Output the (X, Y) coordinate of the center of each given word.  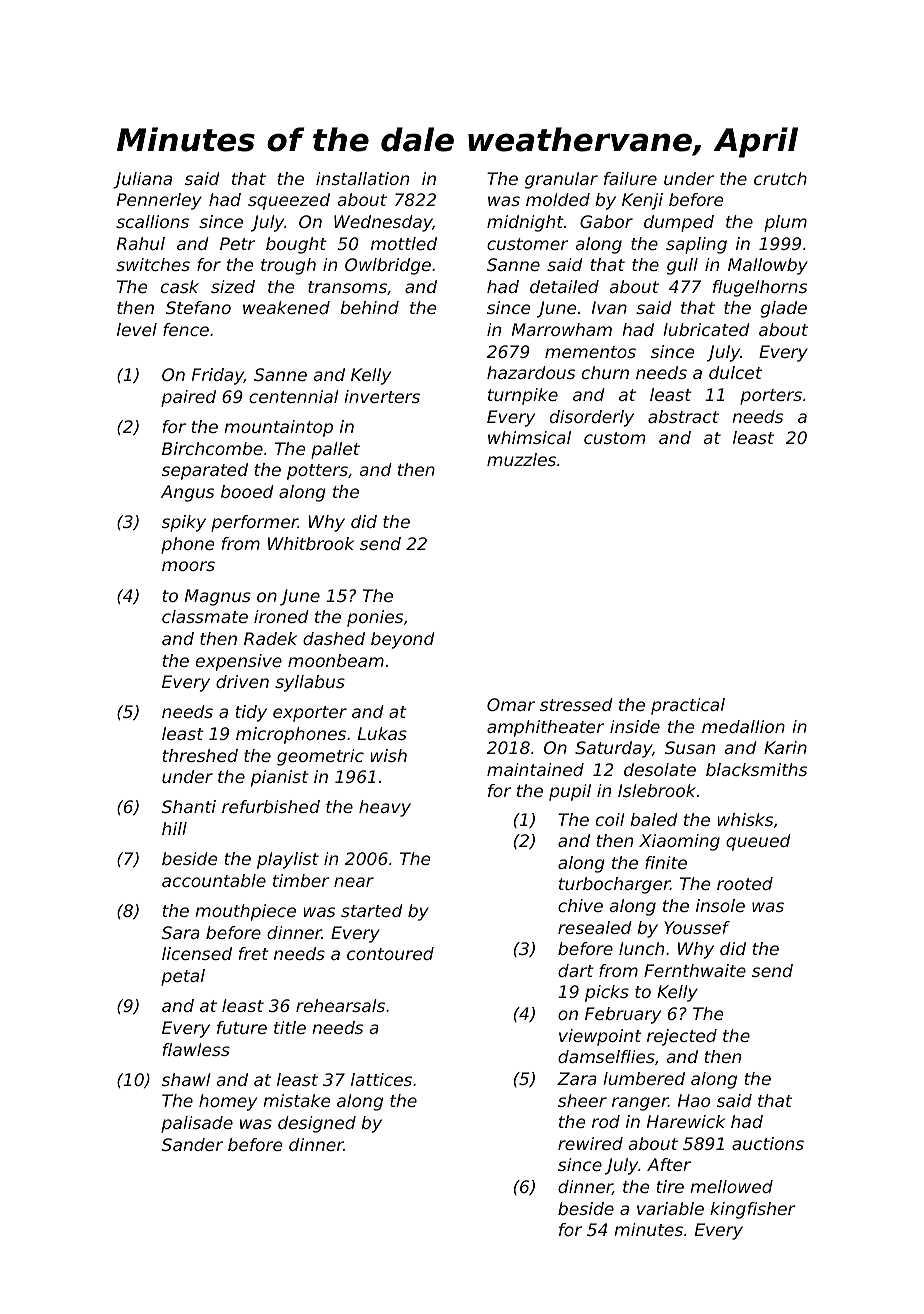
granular (561, 180)
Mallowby (768, 266)
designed (317, 1124)
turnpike (523, 396)
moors (188, 566)
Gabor (606, 221)
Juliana (142, 180)
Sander (192, 1144)
